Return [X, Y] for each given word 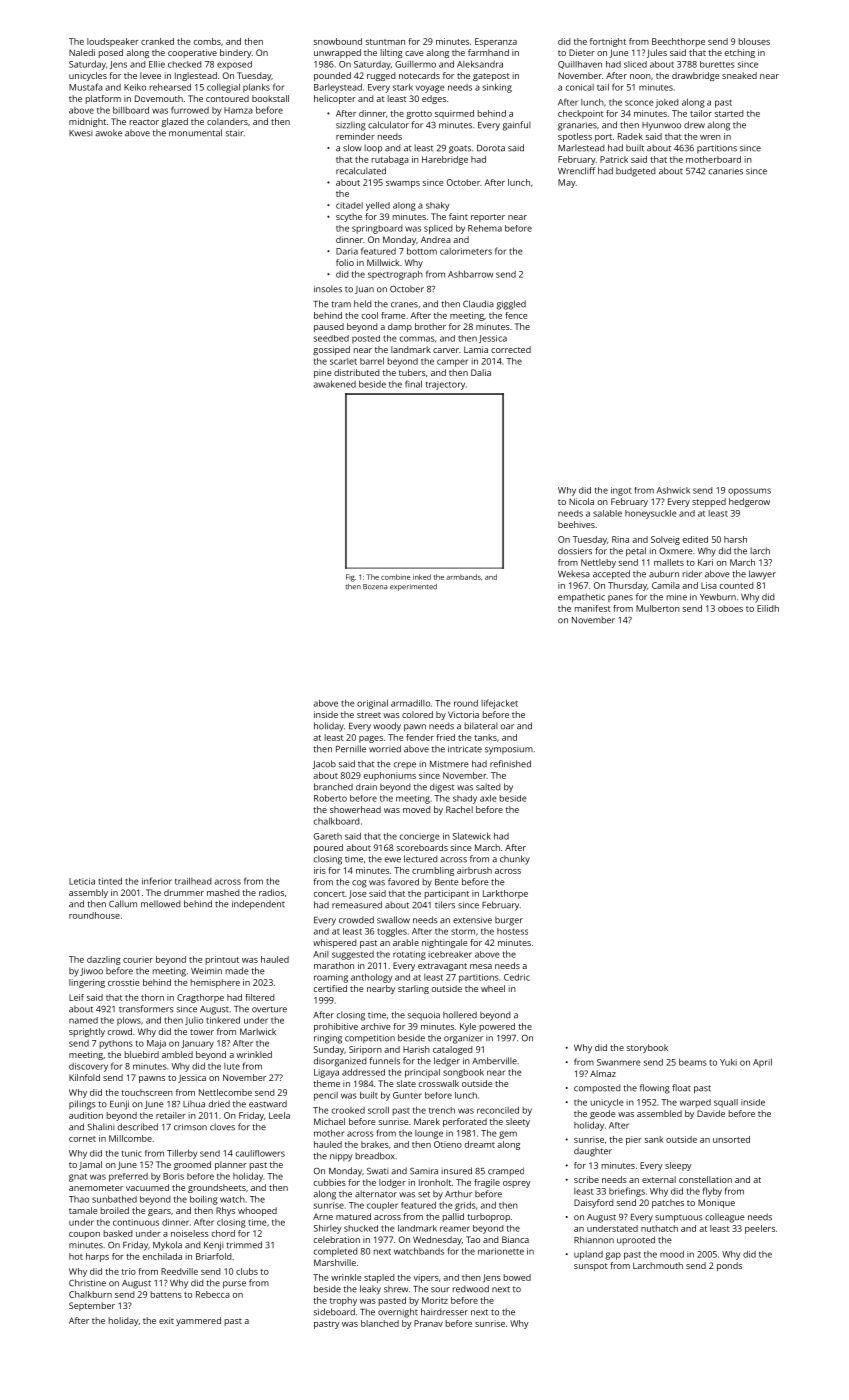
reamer [455, 1229]
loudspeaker [113, 42]
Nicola [581, 501]
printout [222, 960]
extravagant [442, 967]
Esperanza [496, 42]
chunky [515, 860]
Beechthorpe [678, 42]
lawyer [762, 575]
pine [322, 373]
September [92, 1306]
